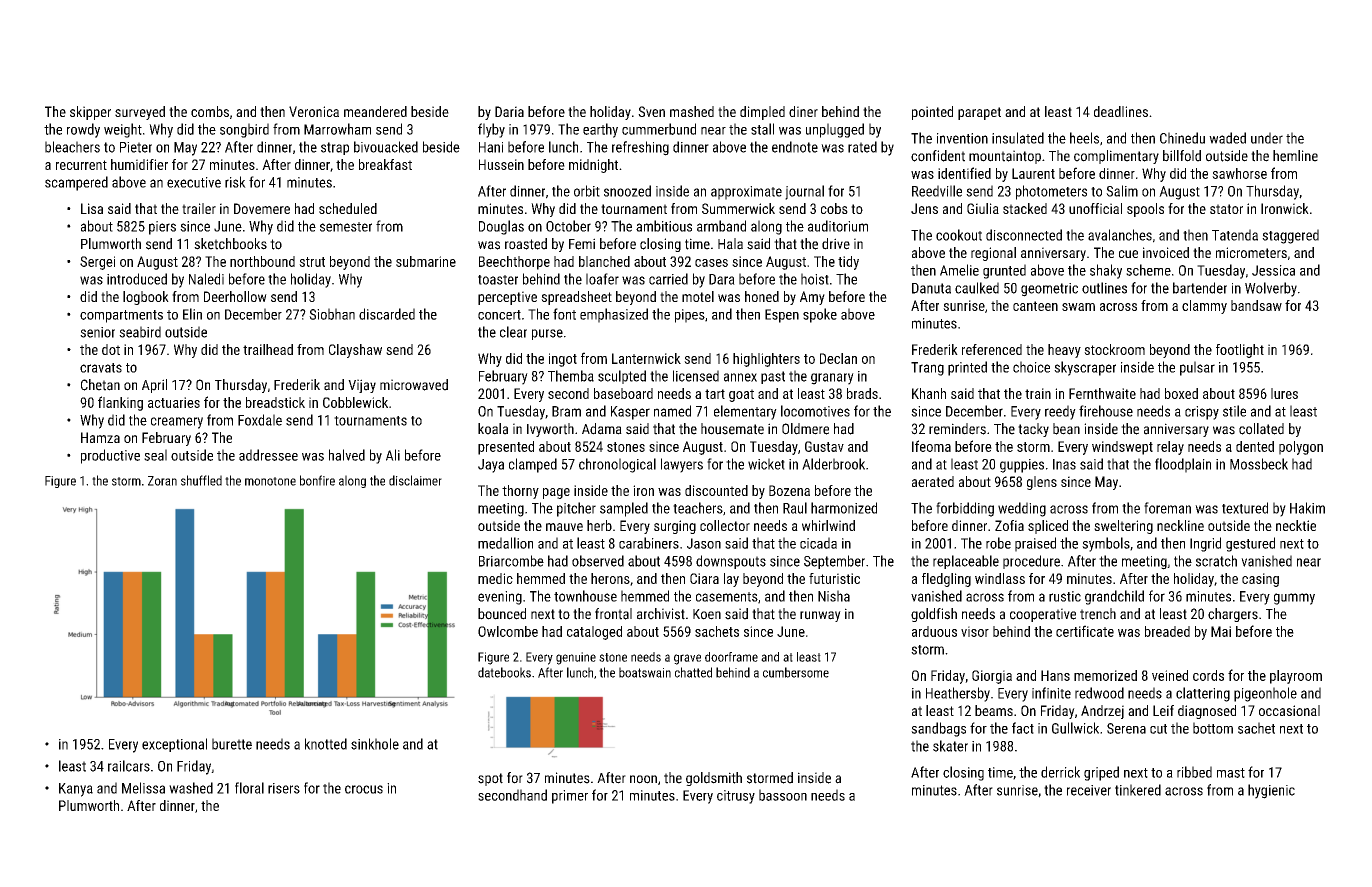  Describe the element at coordinates (90, 113) in the document. I see `skipper` at that location.
